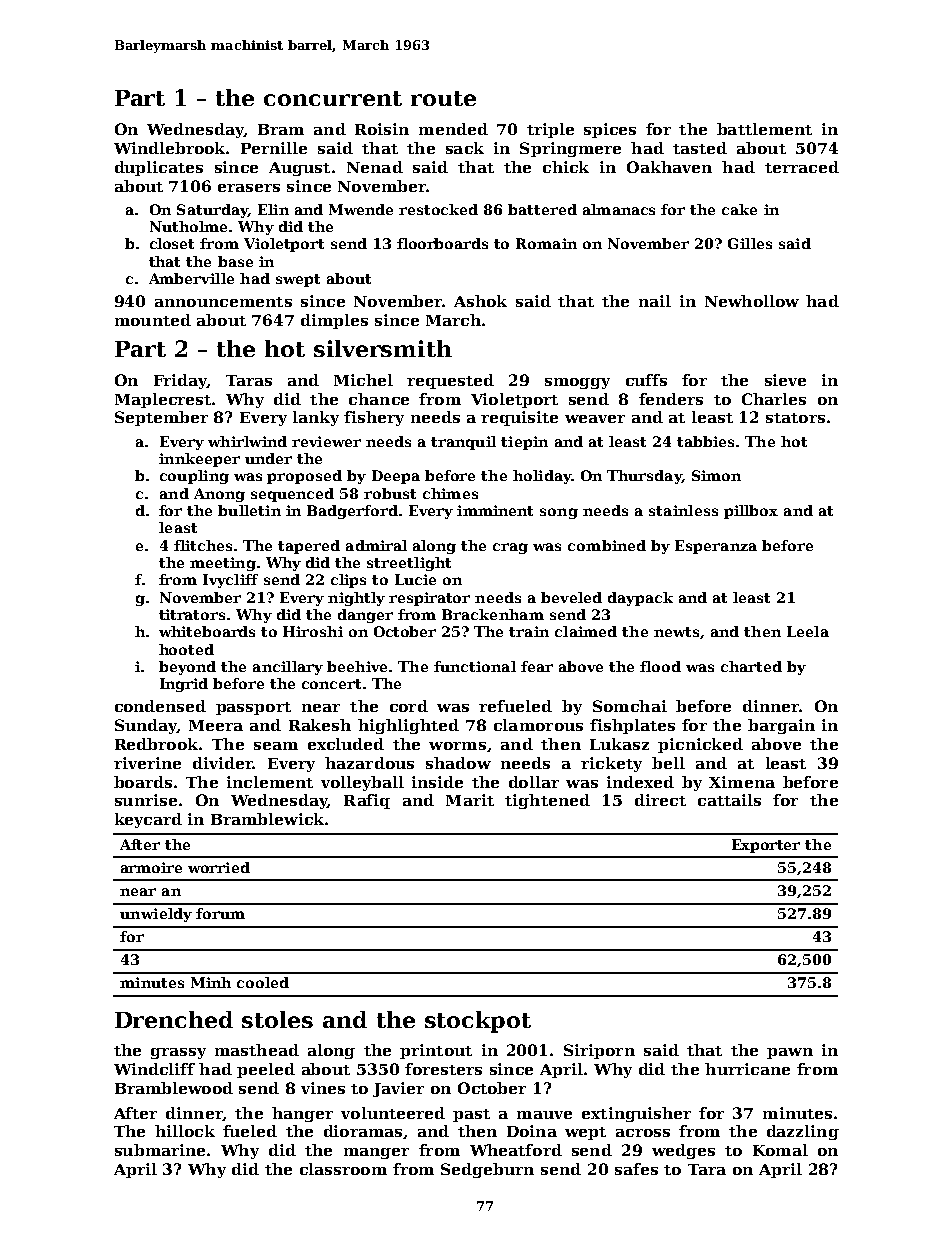  Describe the element at coordinates (764, 129) in the screenshot. I see `battlement` at that location.
